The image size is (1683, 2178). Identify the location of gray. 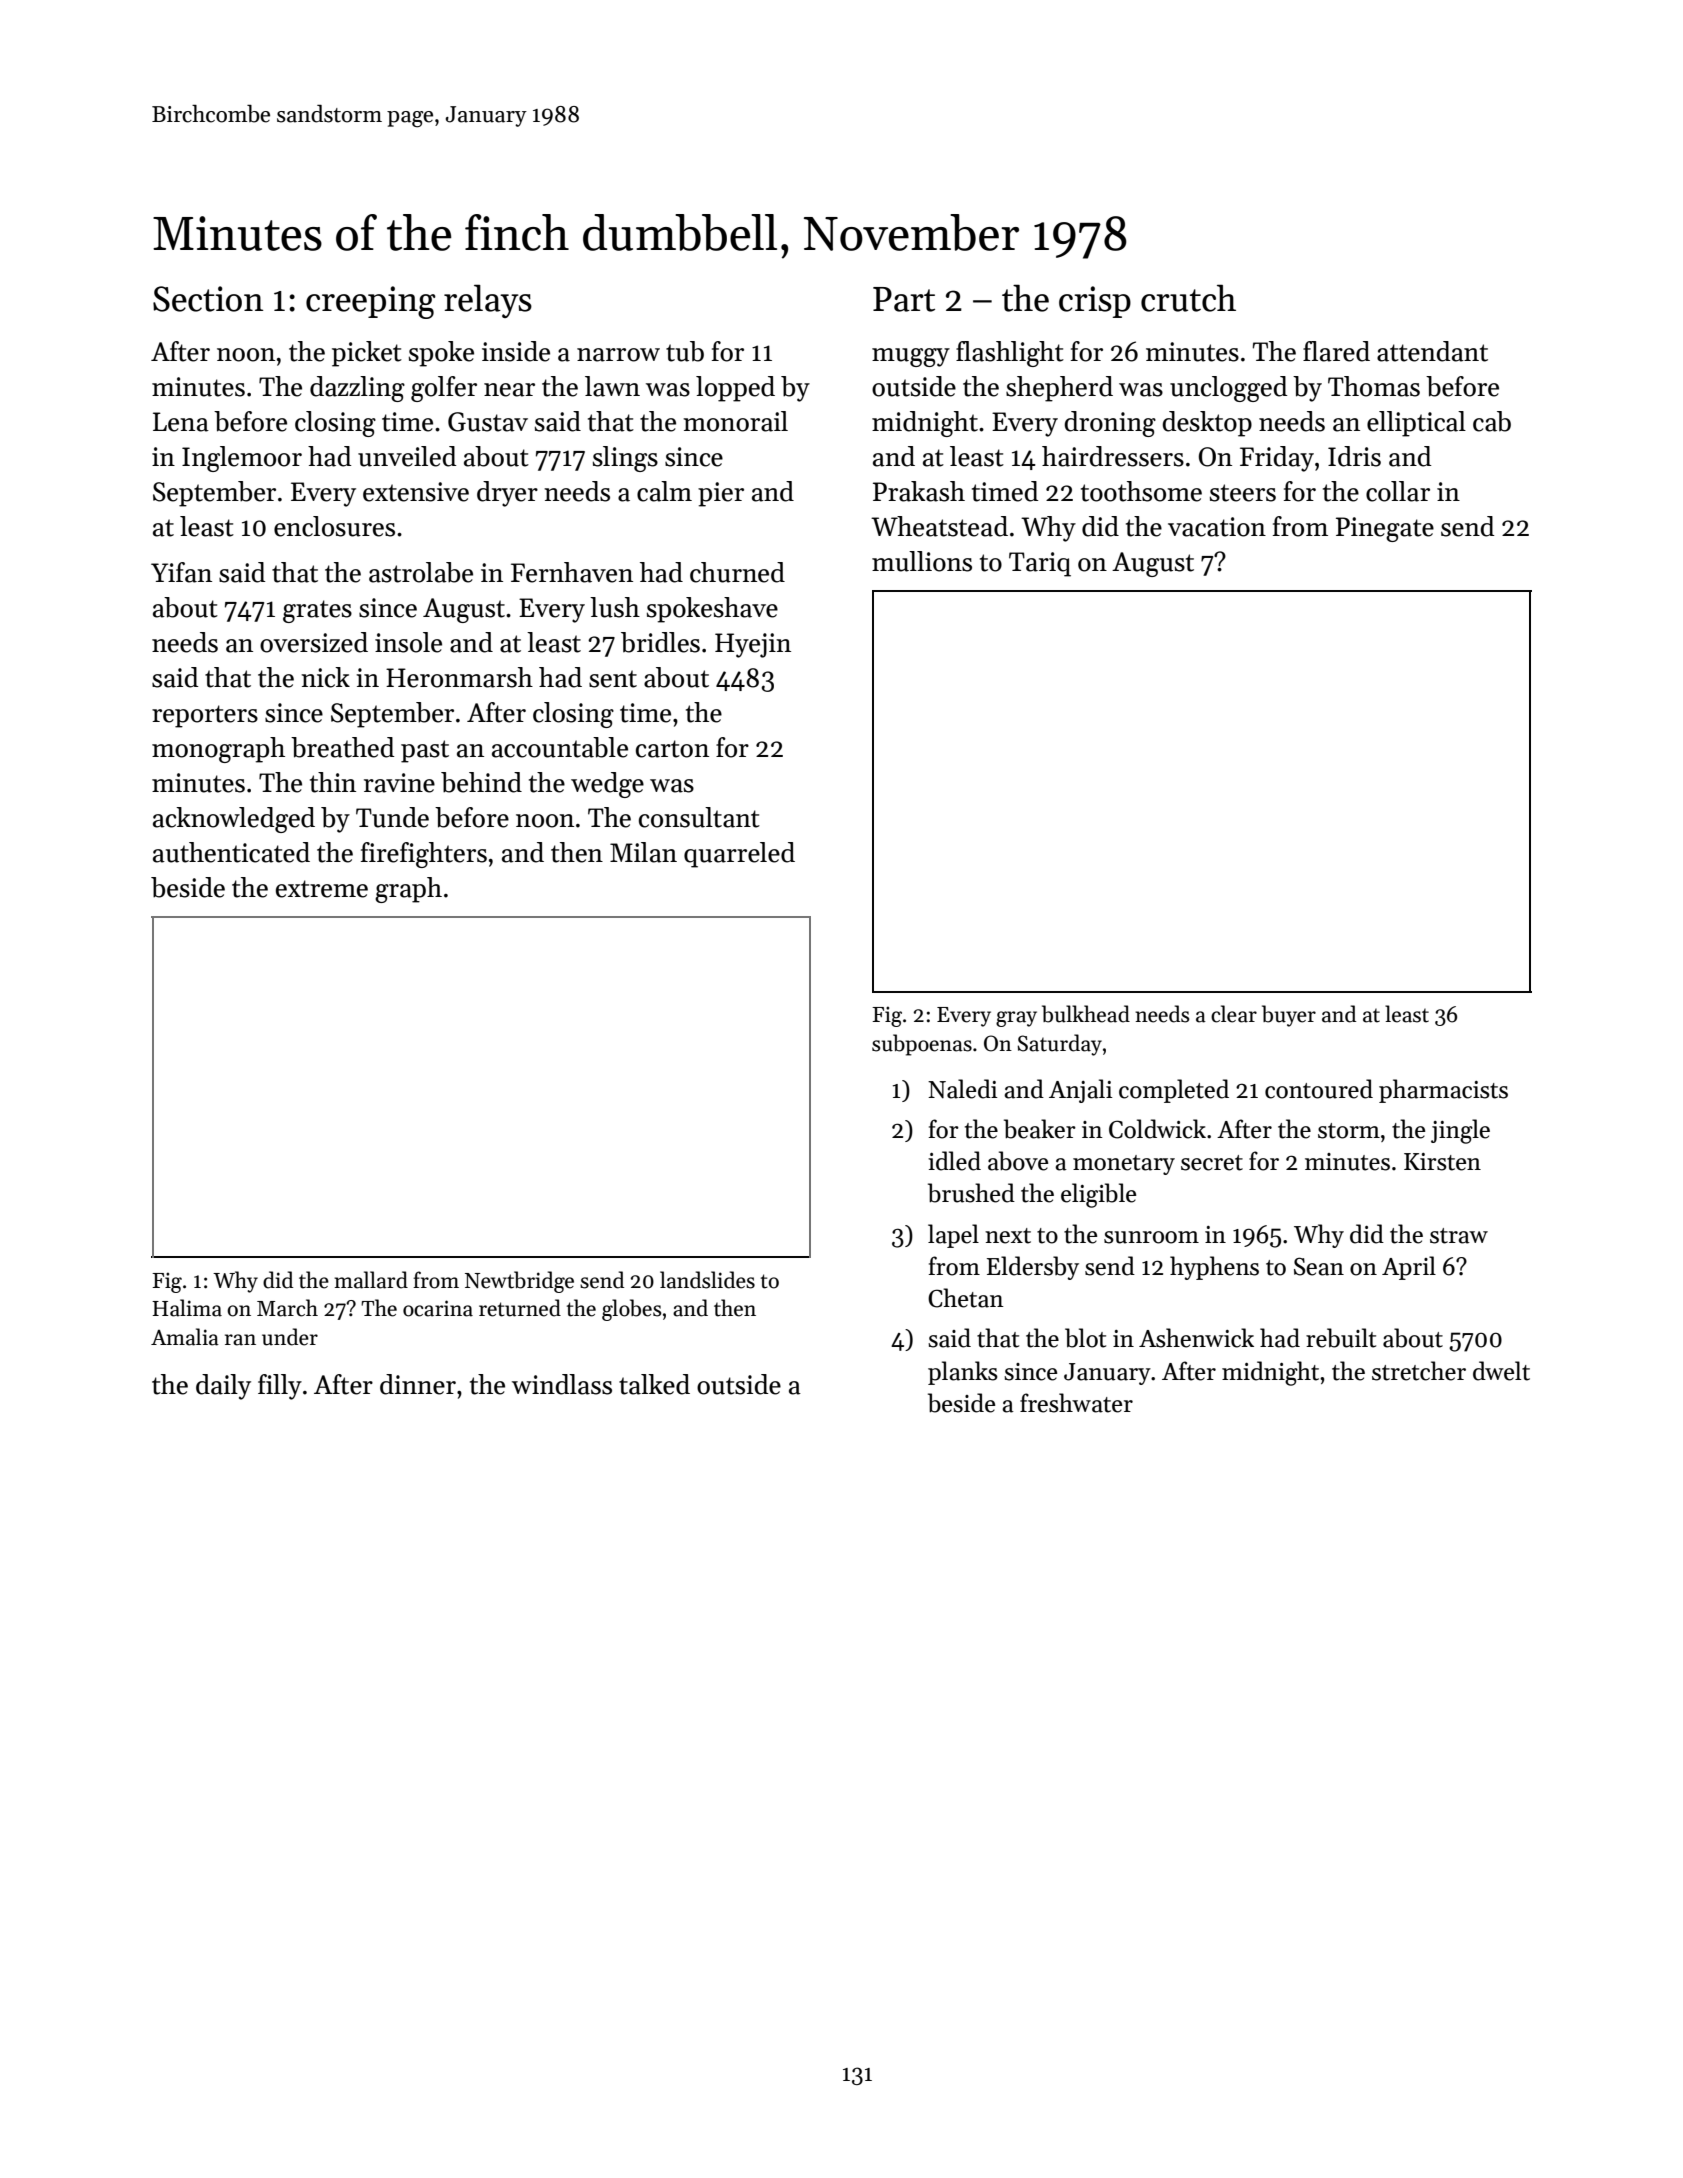
(1016, 1019).
